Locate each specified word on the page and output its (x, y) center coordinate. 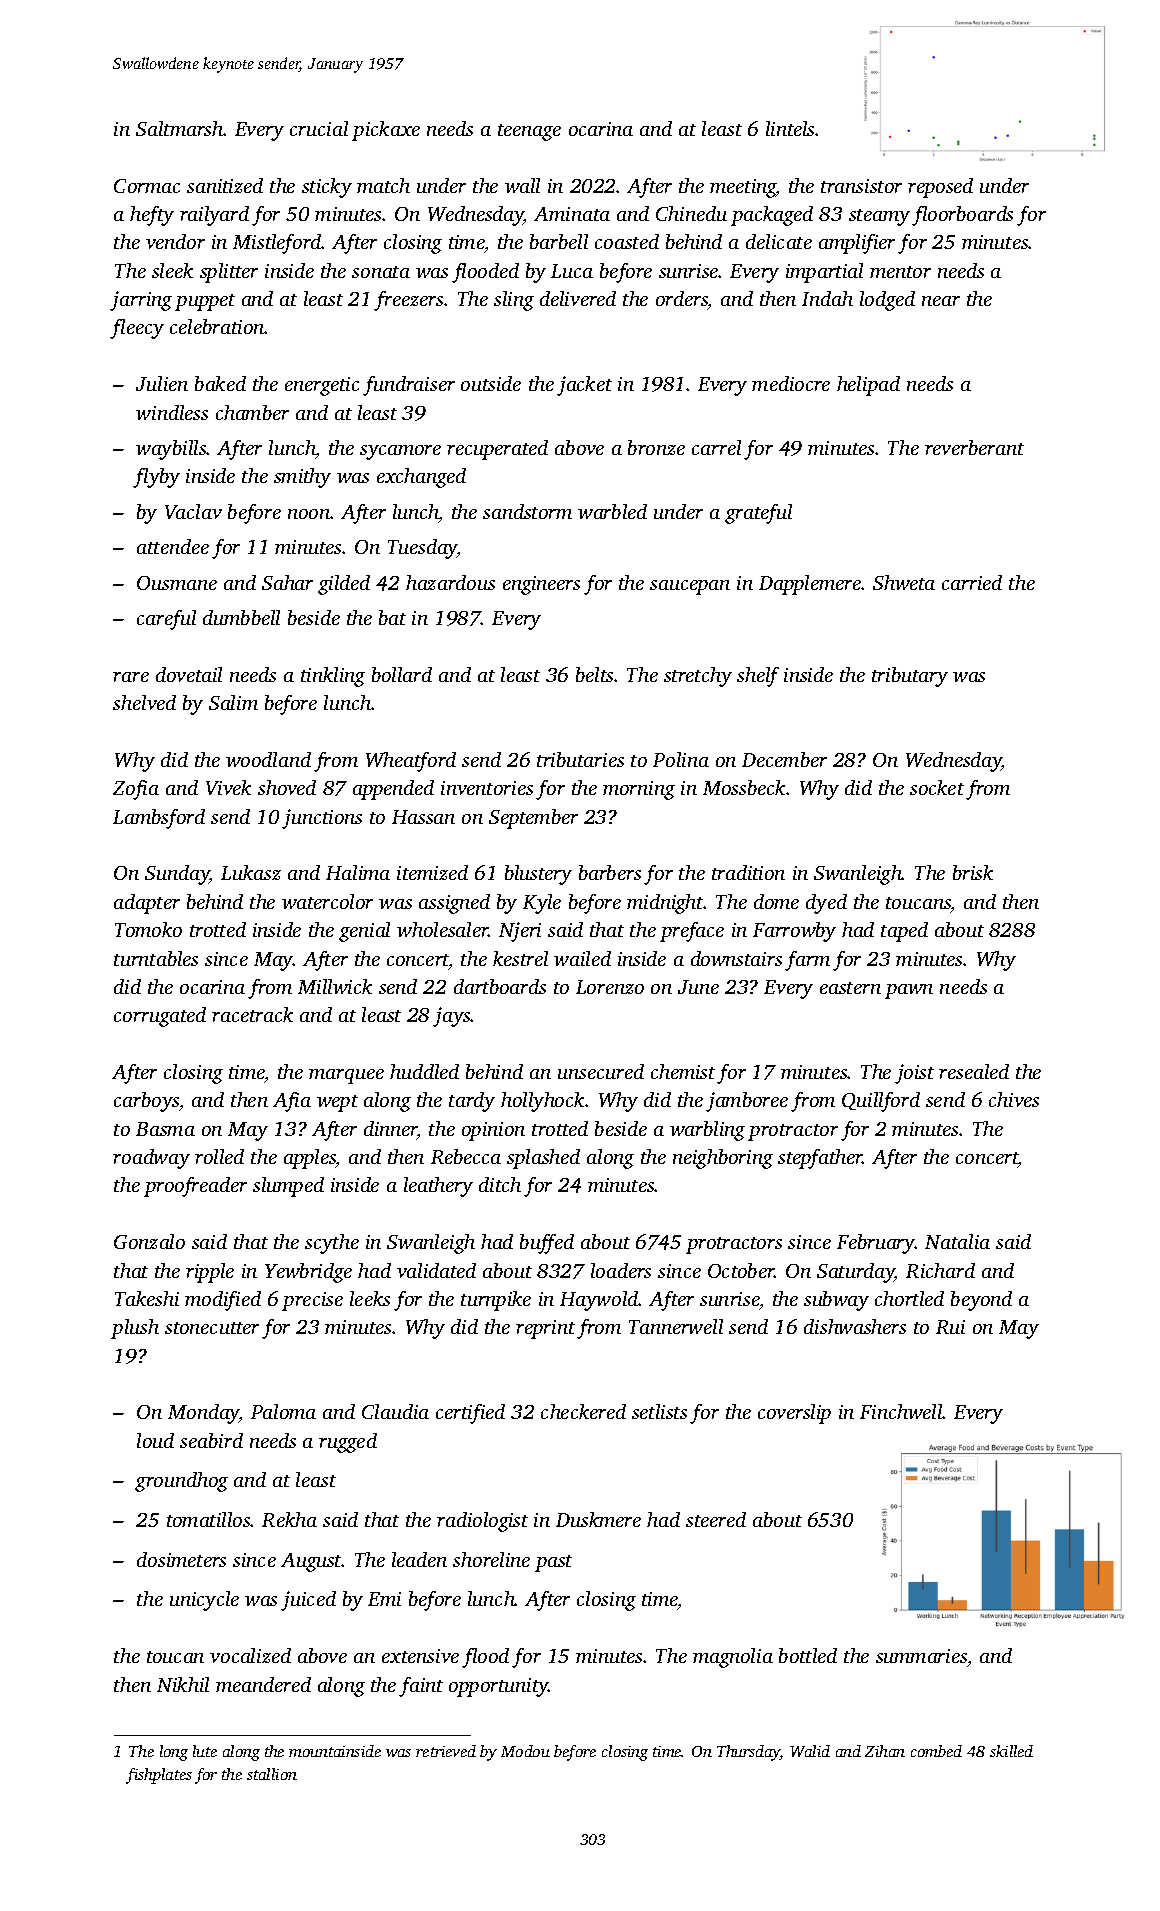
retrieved (446, 1751)
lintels (791, 128)
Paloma (283, 1411)
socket (937, 787)
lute (205, 1751)
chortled (909, 1298)
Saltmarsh (180, 128)
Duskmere (598, 1519)
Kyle (542, 904)
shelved (144, 702)
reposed (940, 188)
